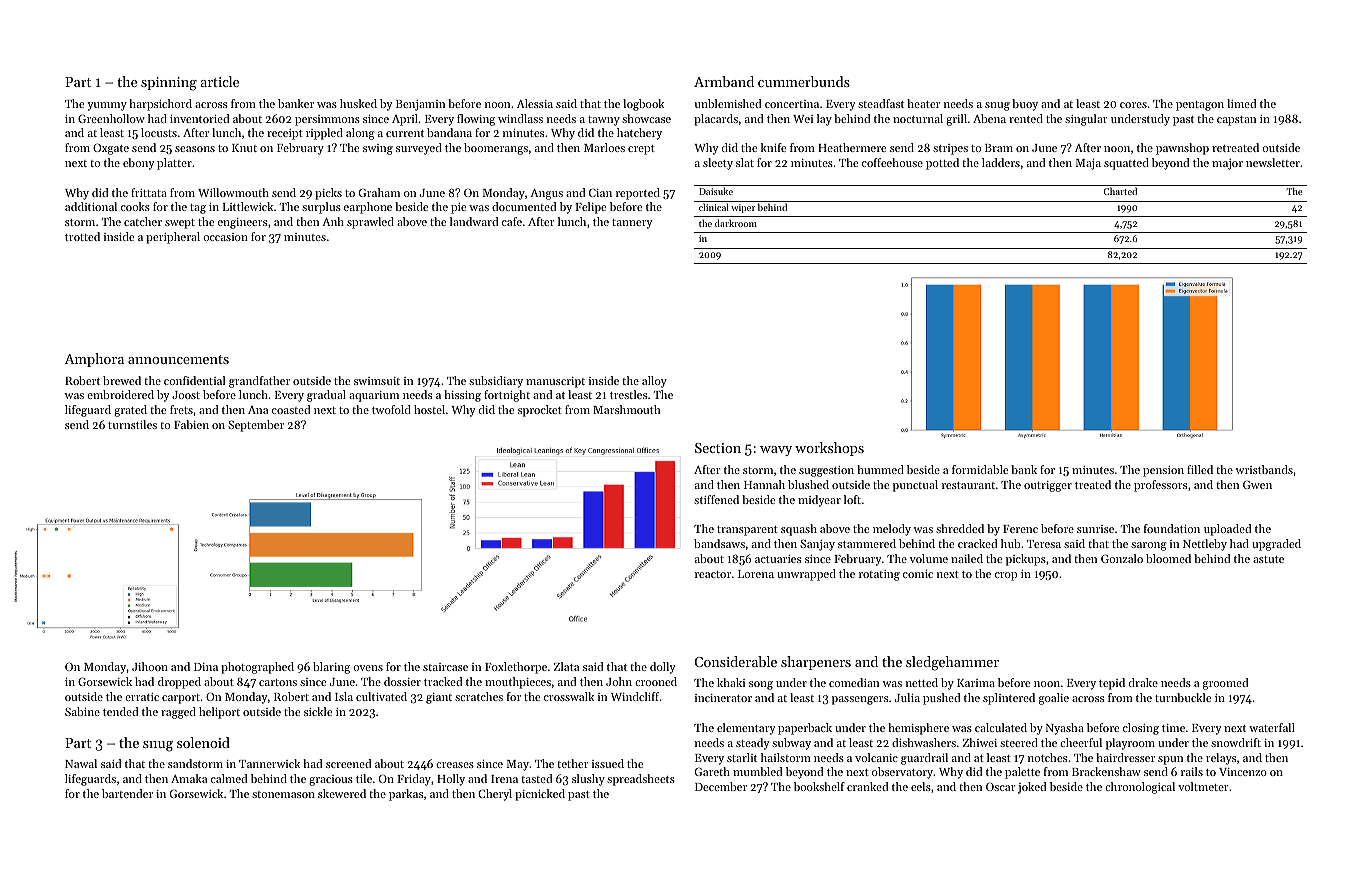  What do you see at coordinates (219, 81) in the screenshot?
I see `article` at bounding box center [219, 81].
